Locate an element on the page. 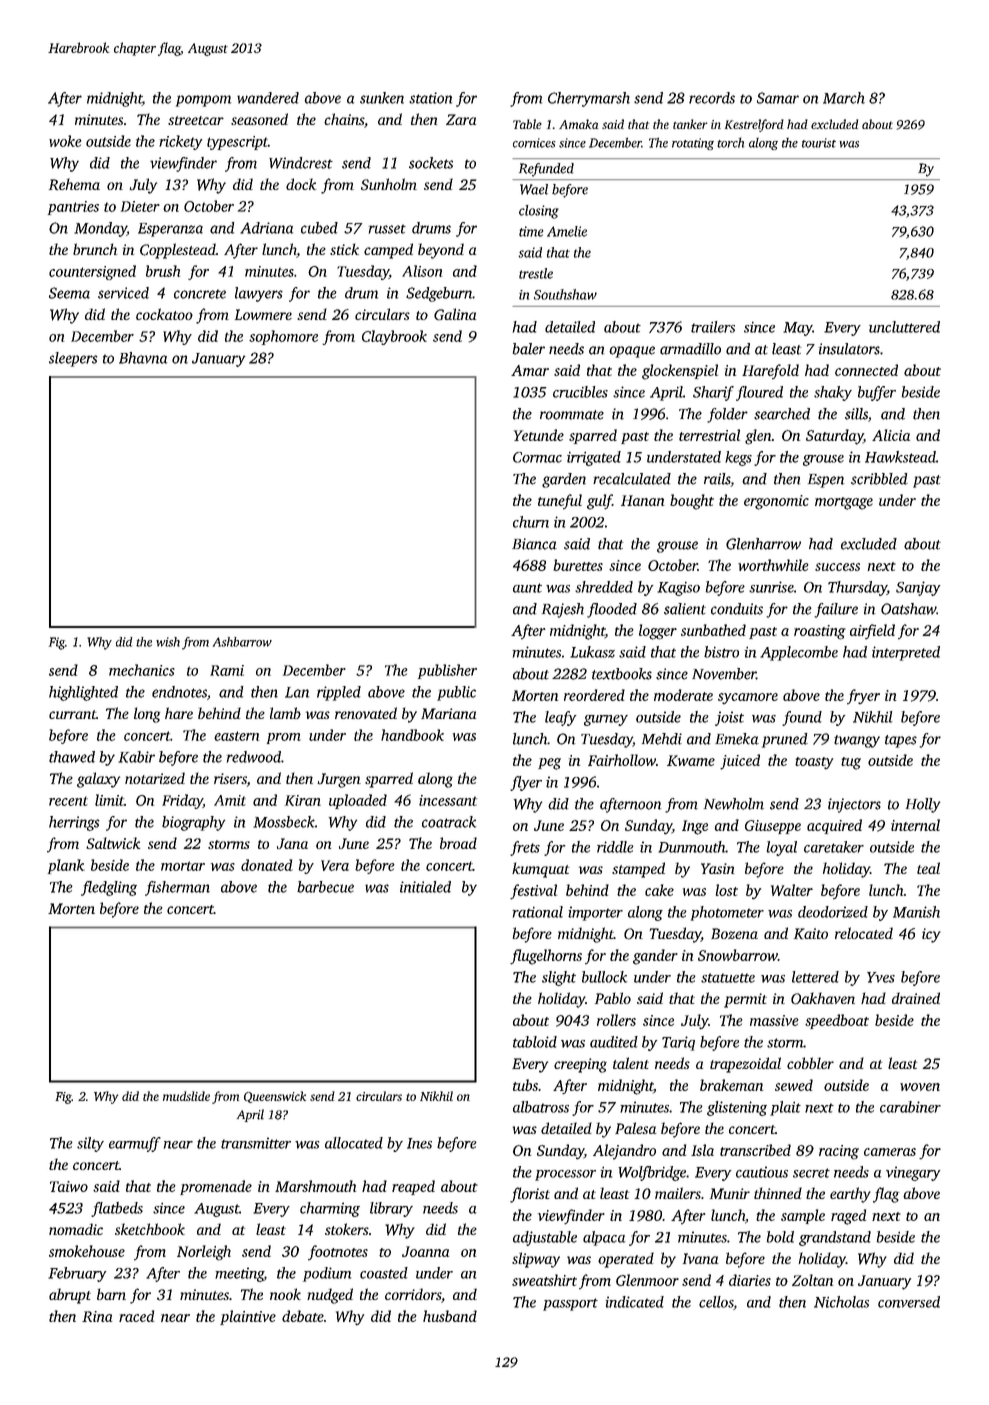 This page has height=1405, width=989. March is located at coordinates (844, 98).
